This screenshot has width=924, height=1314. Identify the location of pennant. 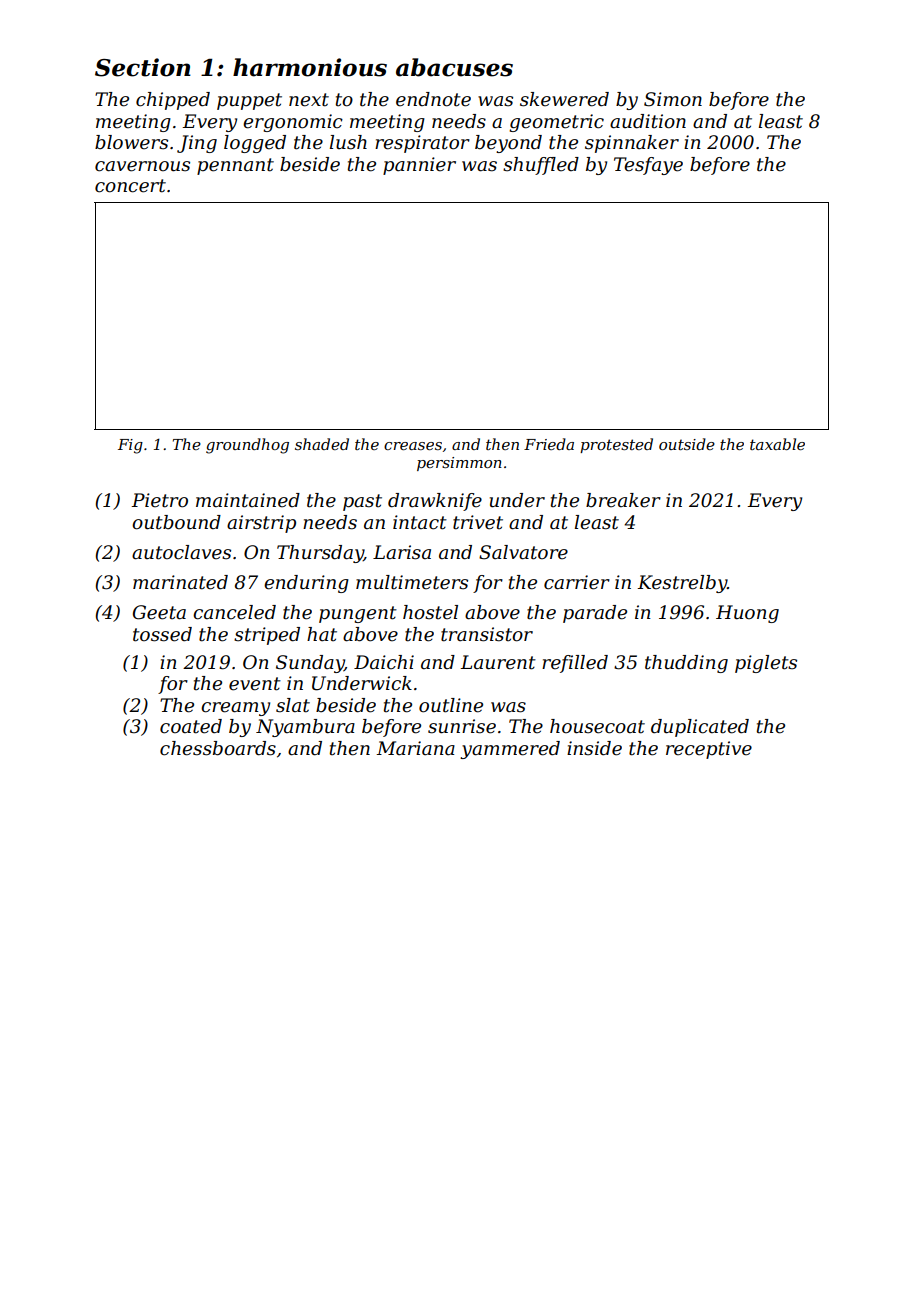
(235, 166).
